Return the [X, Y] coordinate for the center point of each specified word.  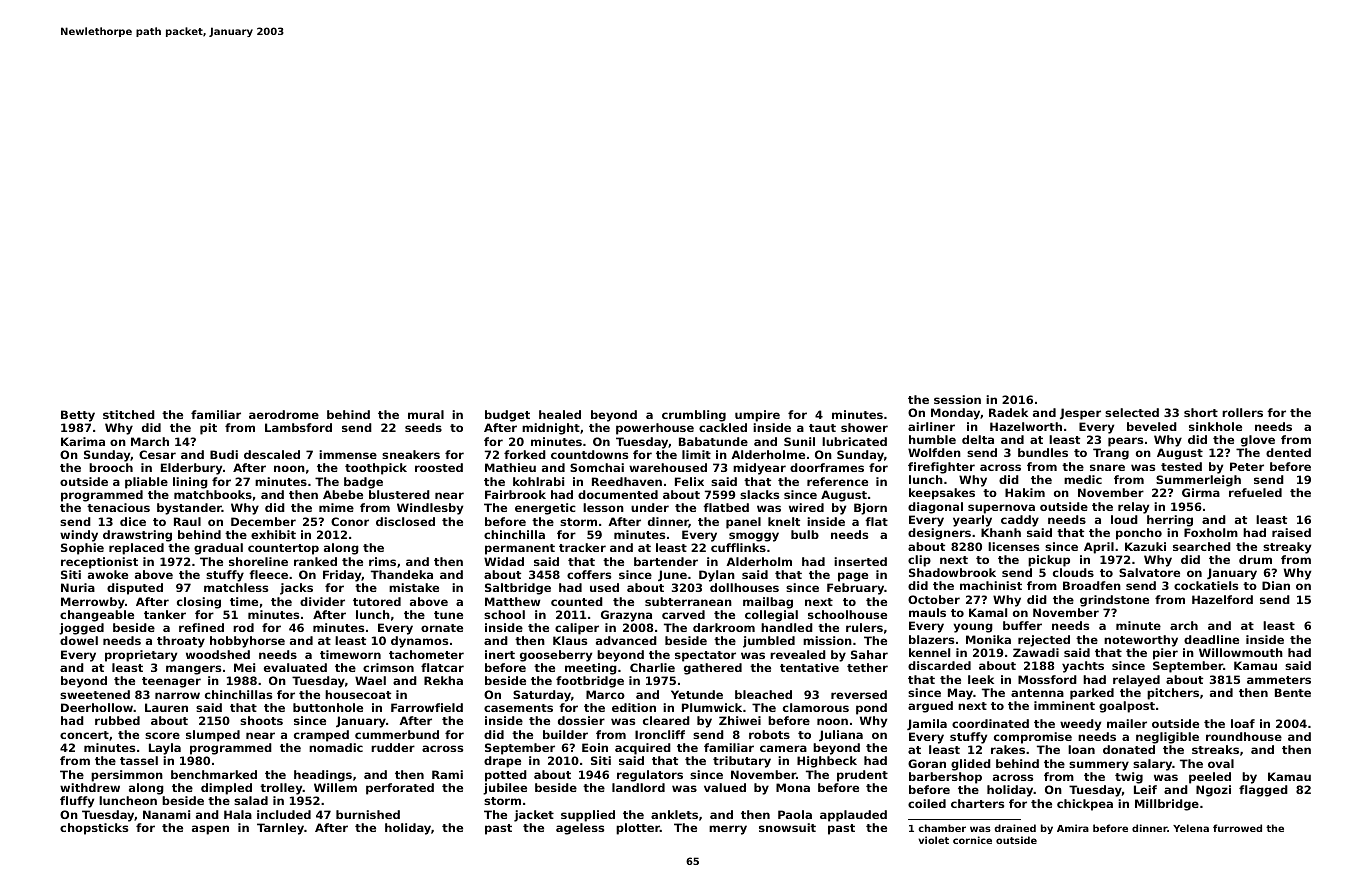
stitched [129, 414]
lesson [603, 507]
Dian [1276, 585]
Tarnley [280, 829]
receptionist [99, 563]
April [1099, 548]
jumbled [769, 642]
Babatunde [713, 441]
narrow [177, 695]
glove [1258, 441]
